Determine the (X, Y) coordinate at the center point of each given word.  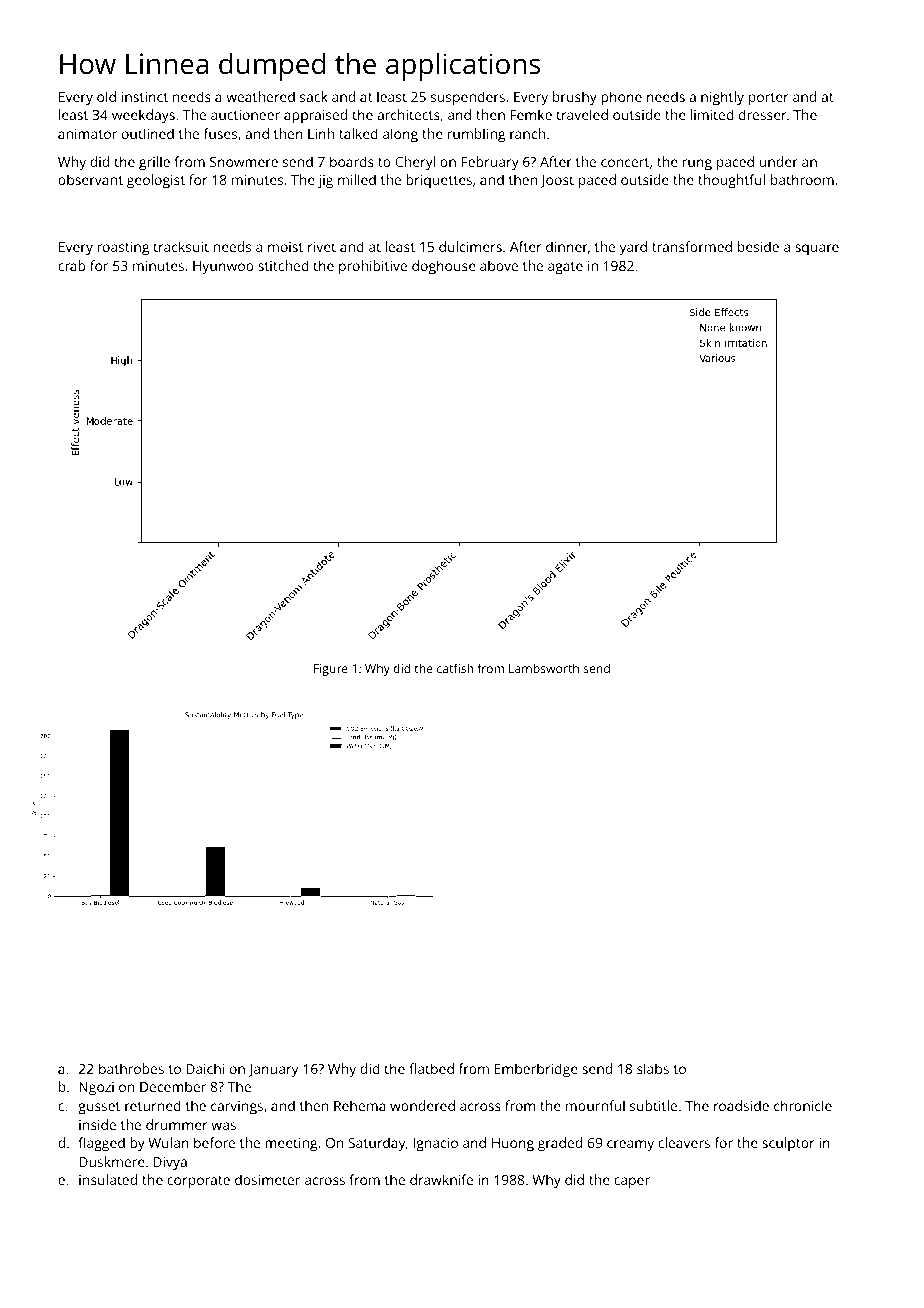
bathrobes (131, 1068)
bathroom (802, 179)
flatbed (431, 1068)
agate (565, 268)
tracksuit (181, 246)
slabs (653, 1068)
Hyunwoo (223, 268)
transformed (692, 246)
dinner (567, 246)
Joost (557, 181)
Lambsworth (544, 668)
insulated (108, 1179)
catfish (455, 668)
